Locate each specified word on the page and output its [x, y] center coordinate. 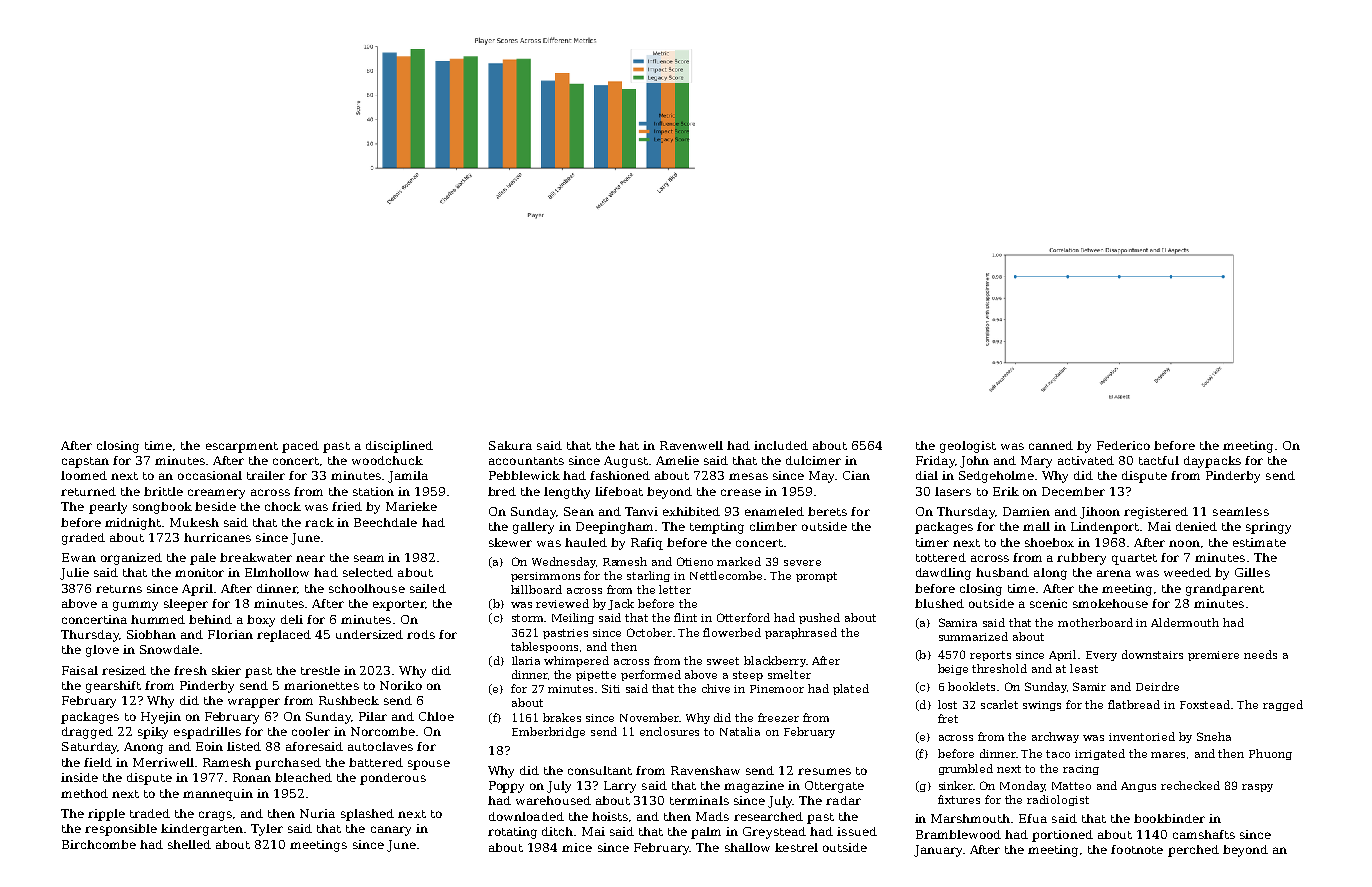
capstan [85, 462]
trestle [320, 670]
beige [953, 669]
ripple [106, 815]
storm [528, 618]
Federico [1123, 445]
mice [577, 847]
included [781, 445]
